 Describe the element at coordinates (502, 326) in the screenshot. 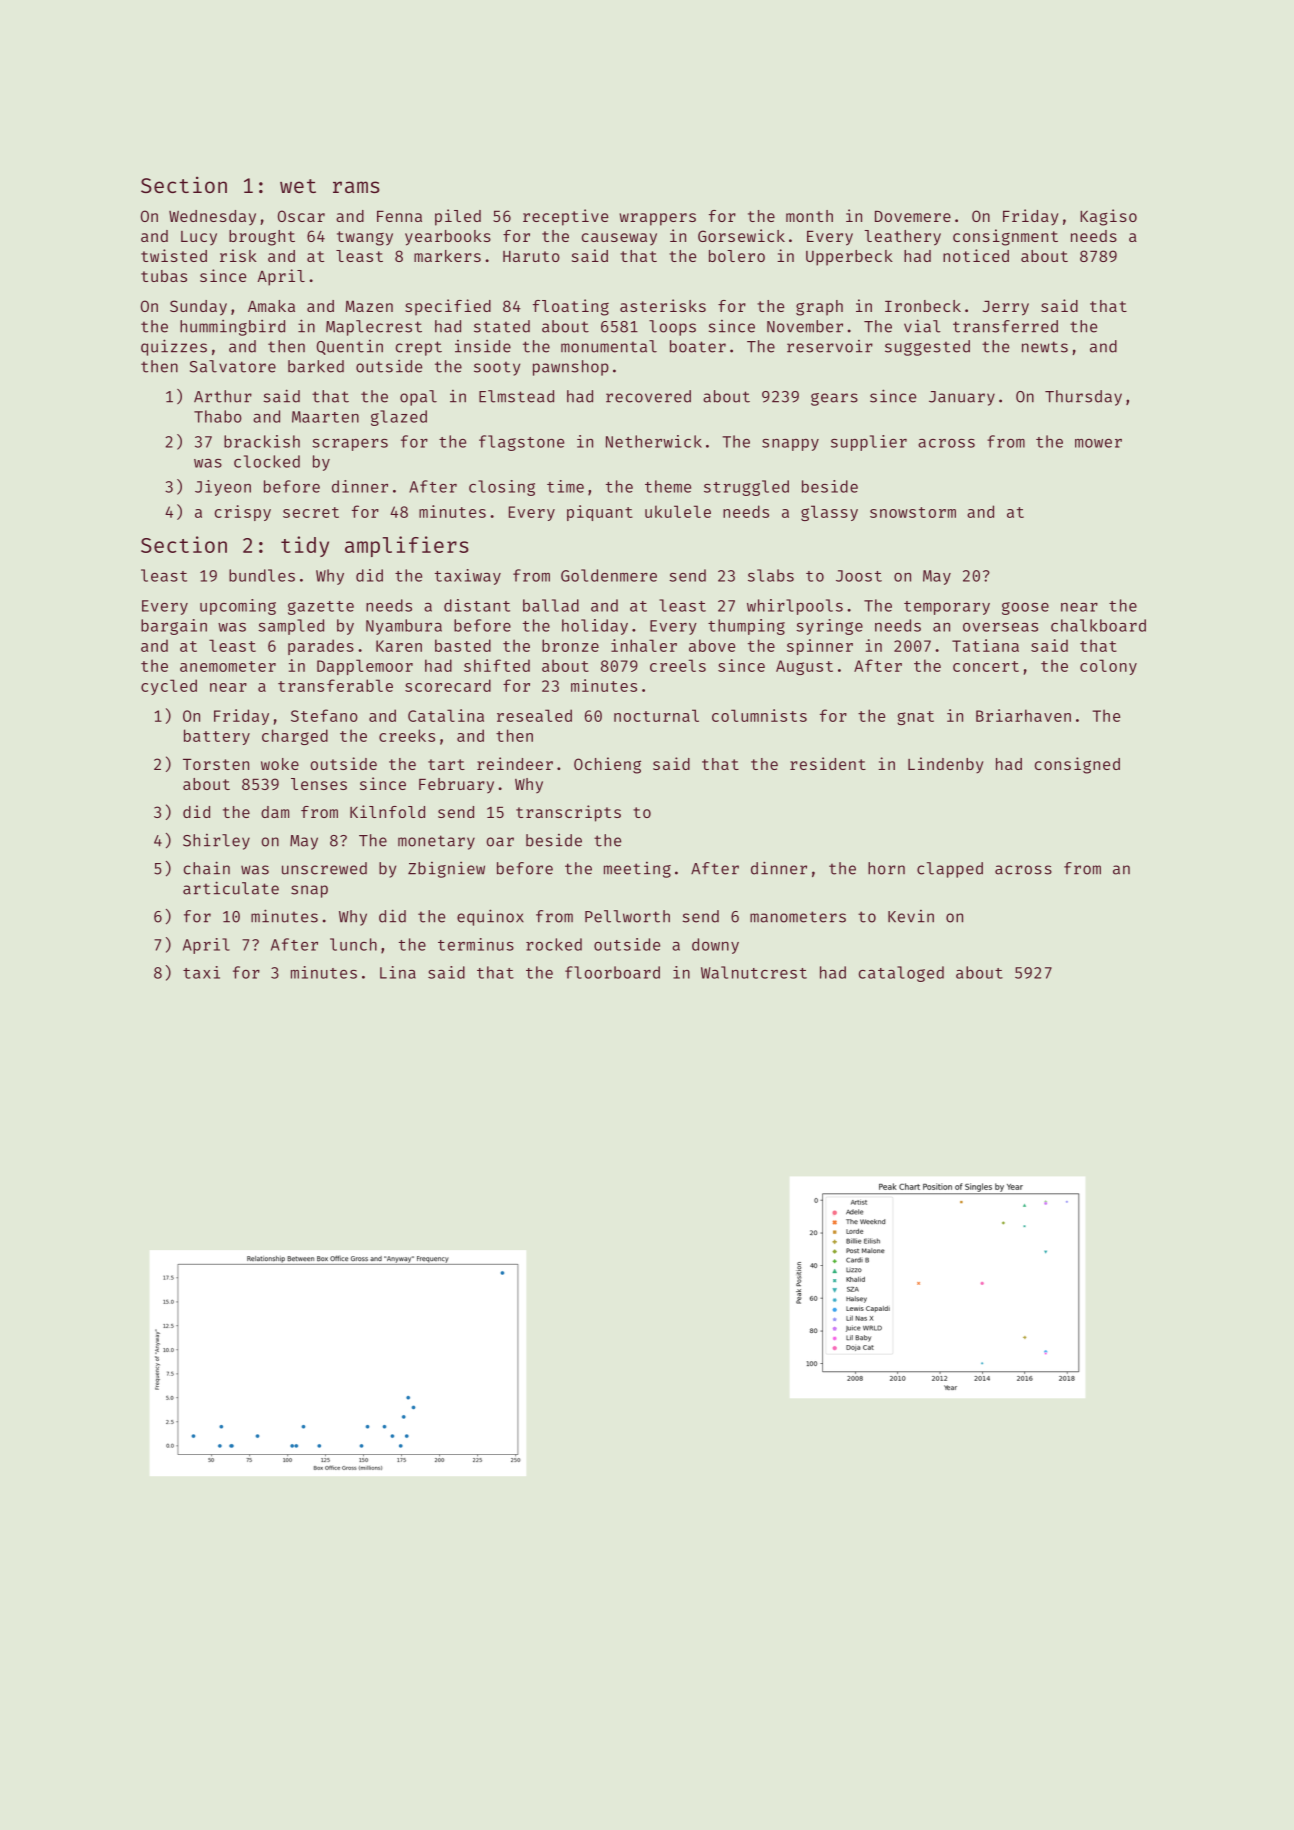

I see `stated` at that location.
